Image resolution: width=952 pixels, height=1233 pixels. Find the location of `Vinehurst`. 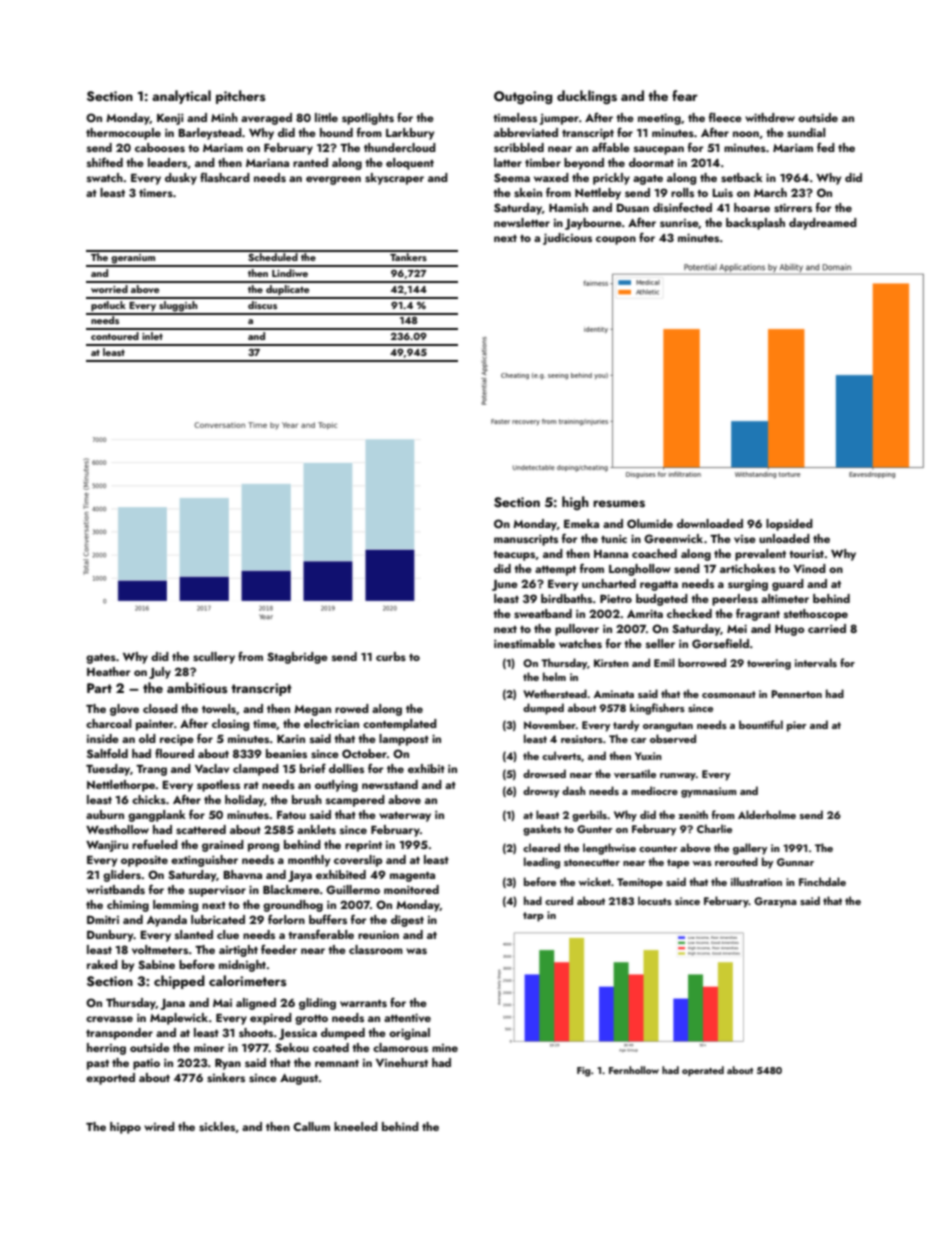

Vinehurst is located at coordinates (402, 1062).
